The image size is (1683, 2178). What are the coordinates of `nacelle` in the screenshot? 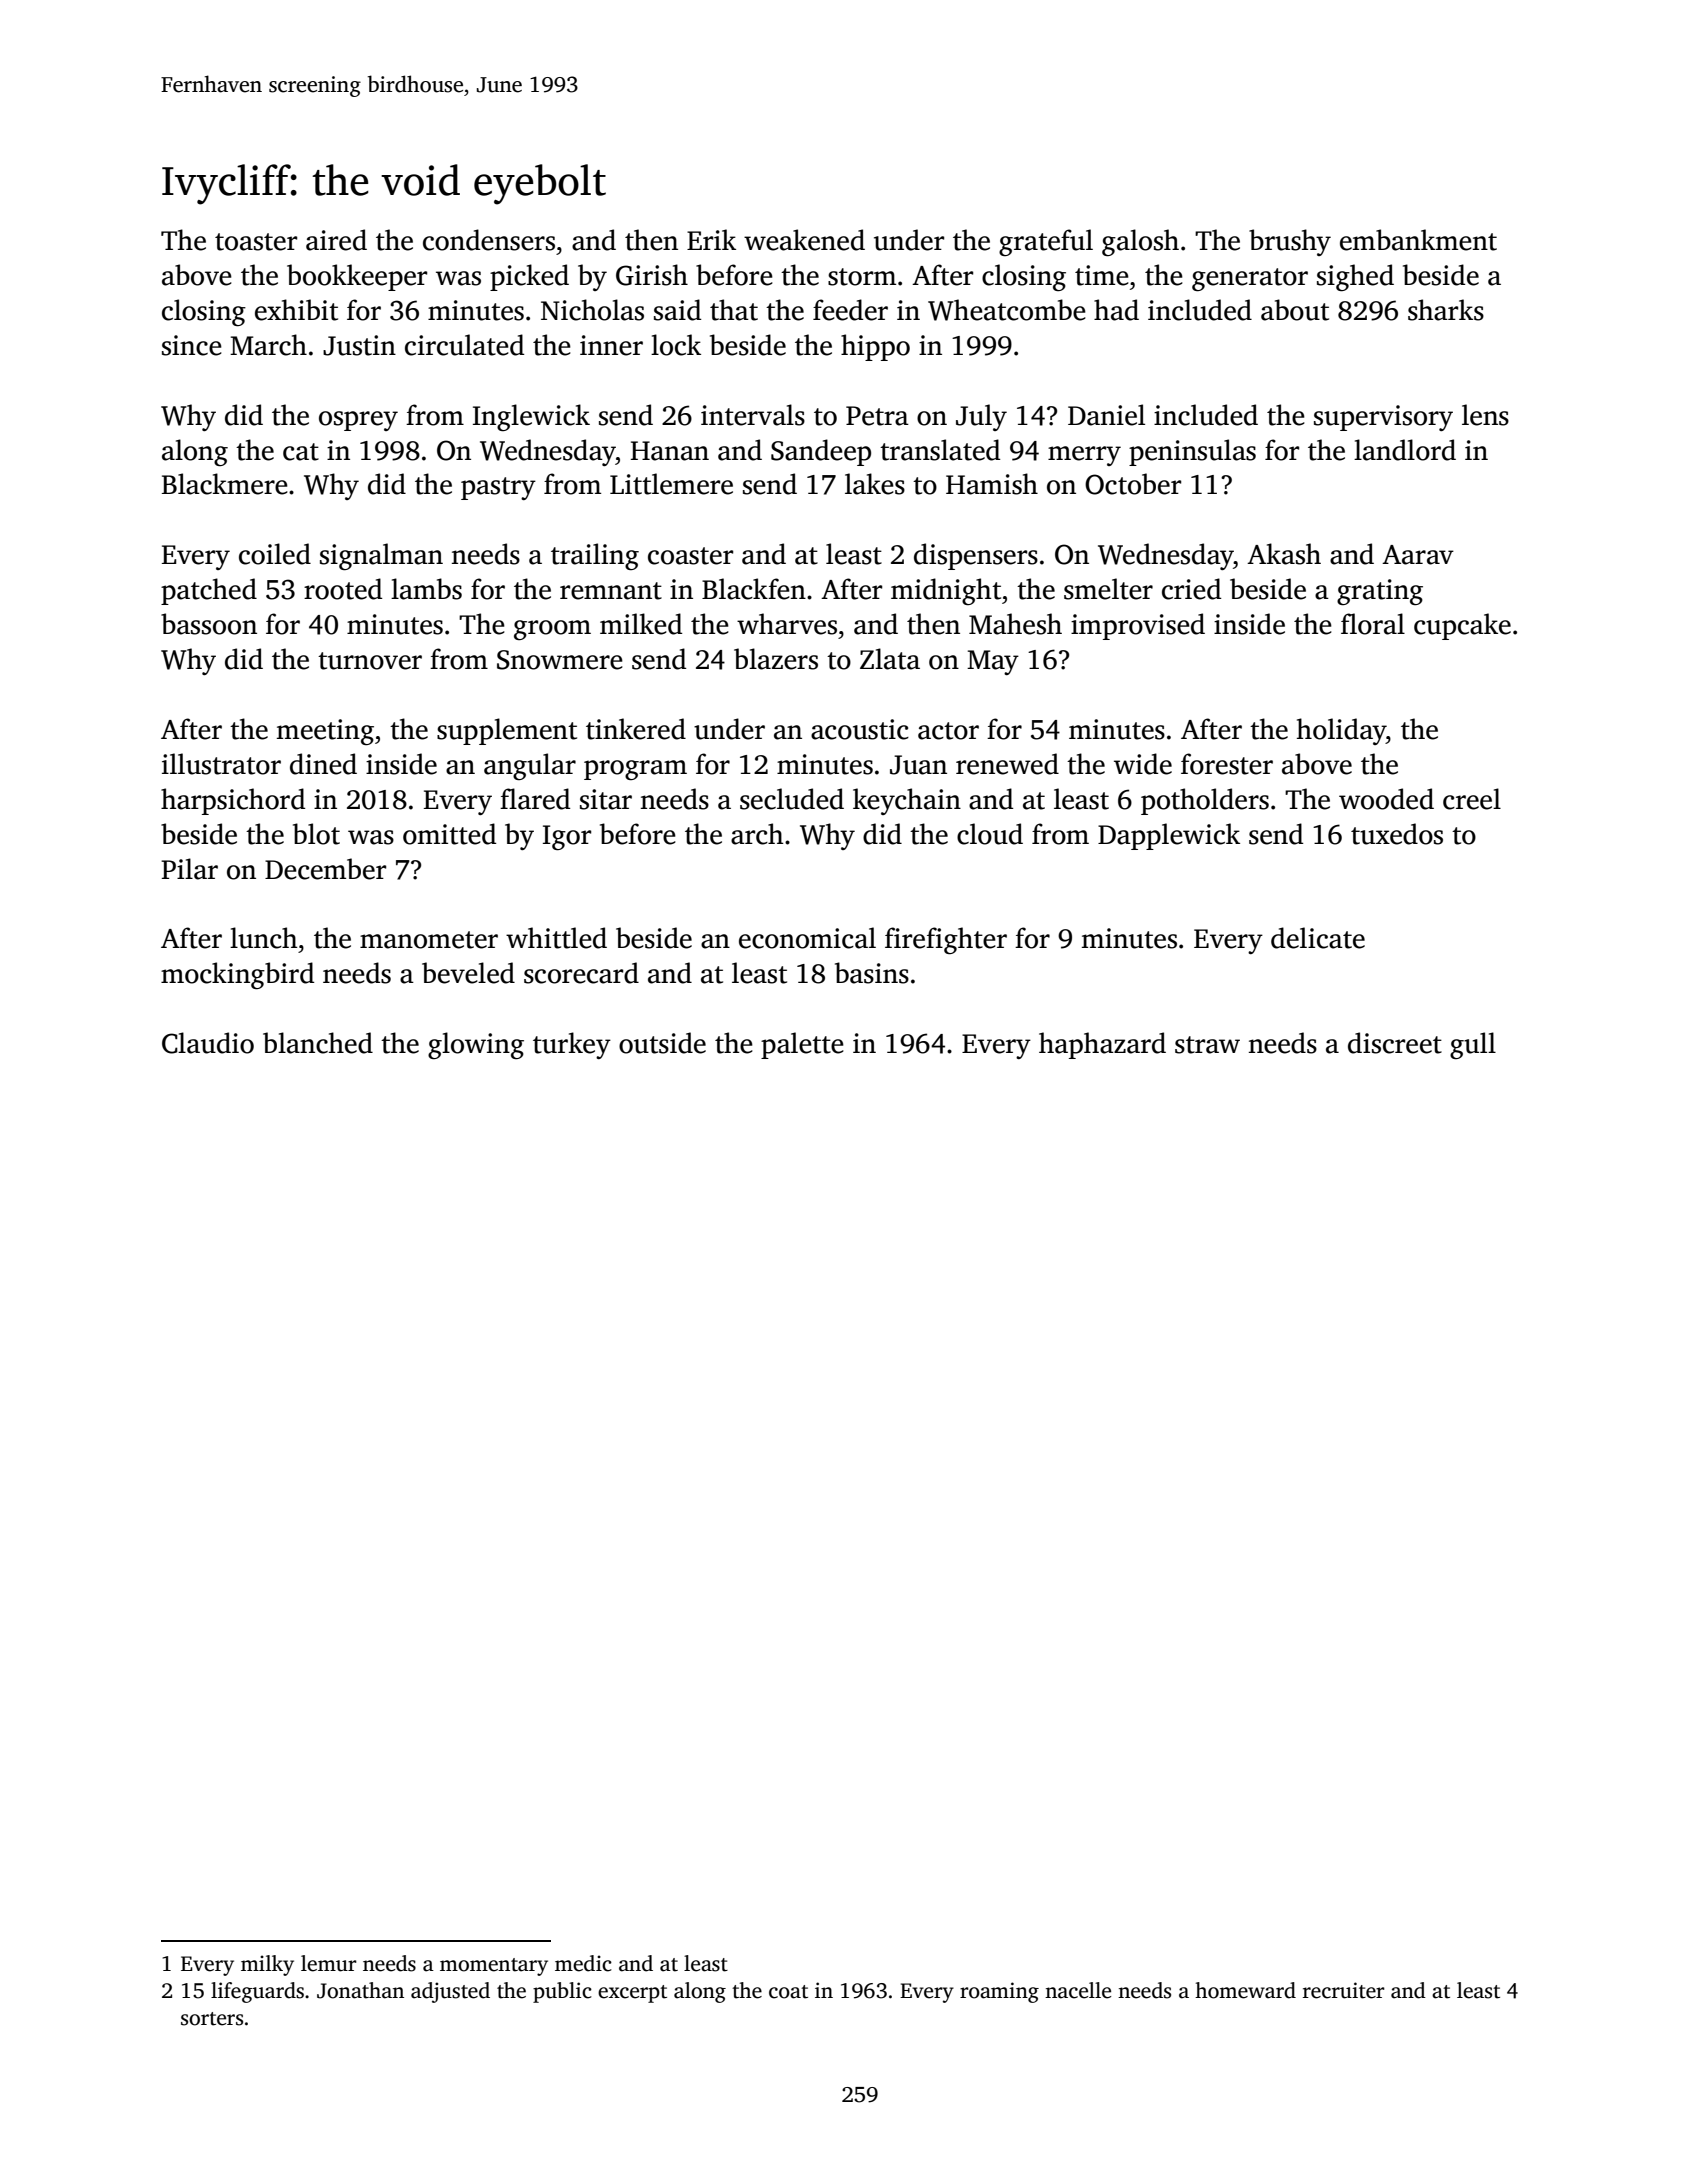 It's located at (1078, 1990).
